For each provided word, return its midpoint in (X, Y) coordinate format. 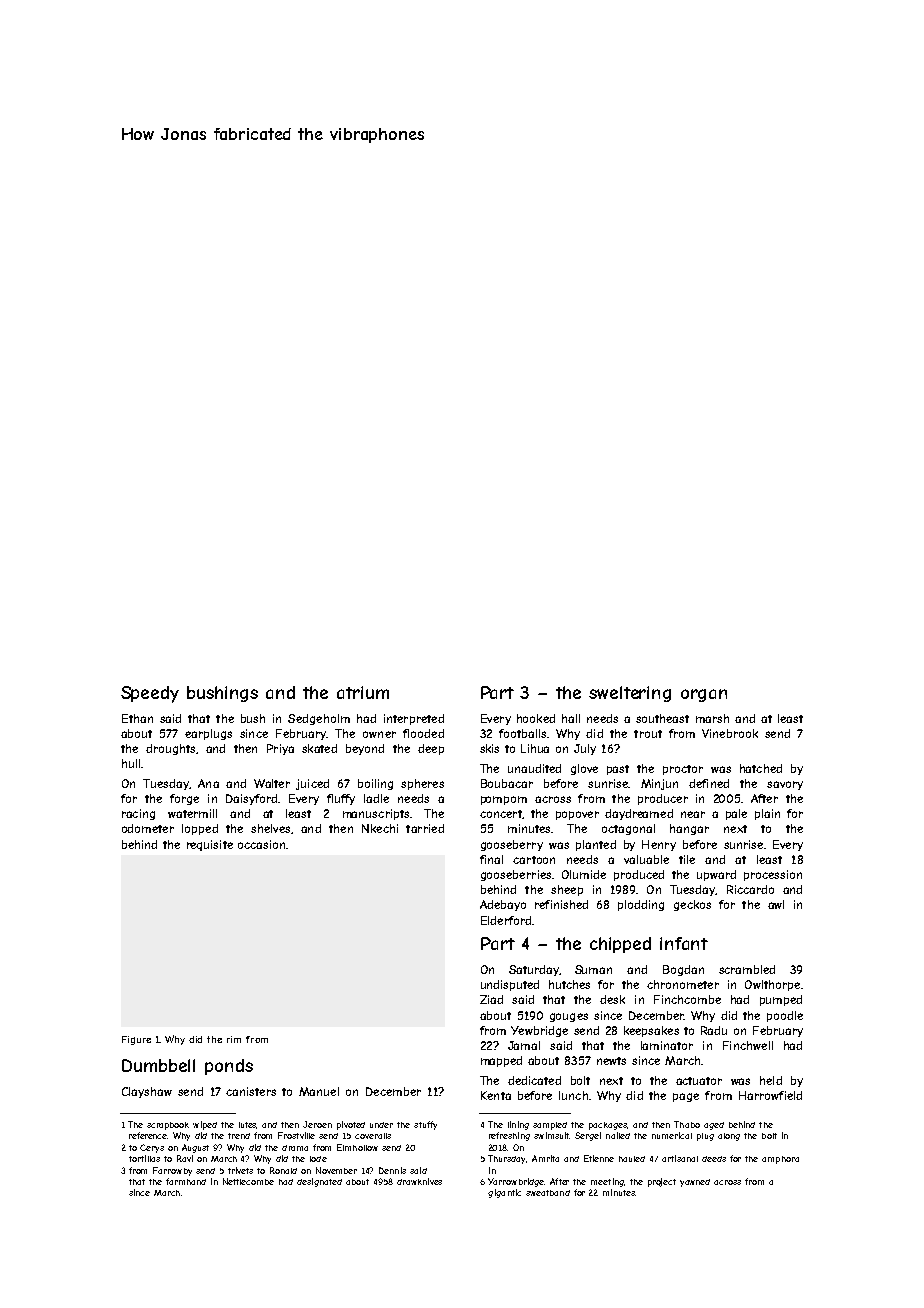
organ (704, 695)
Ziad (491, 999)
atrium (363, 692)
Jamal (524, 1045)
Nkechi (380, 828)
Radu (714, 1030)
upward (716, 875)
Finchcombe (687, 999)
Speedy (150, 694)
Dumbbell (158, 1065)
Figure (136, 1040)
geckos (692, 905)
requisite (210, 845)
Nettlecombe (248, 1181)
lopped (200, 829)
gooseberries (516, 875)
